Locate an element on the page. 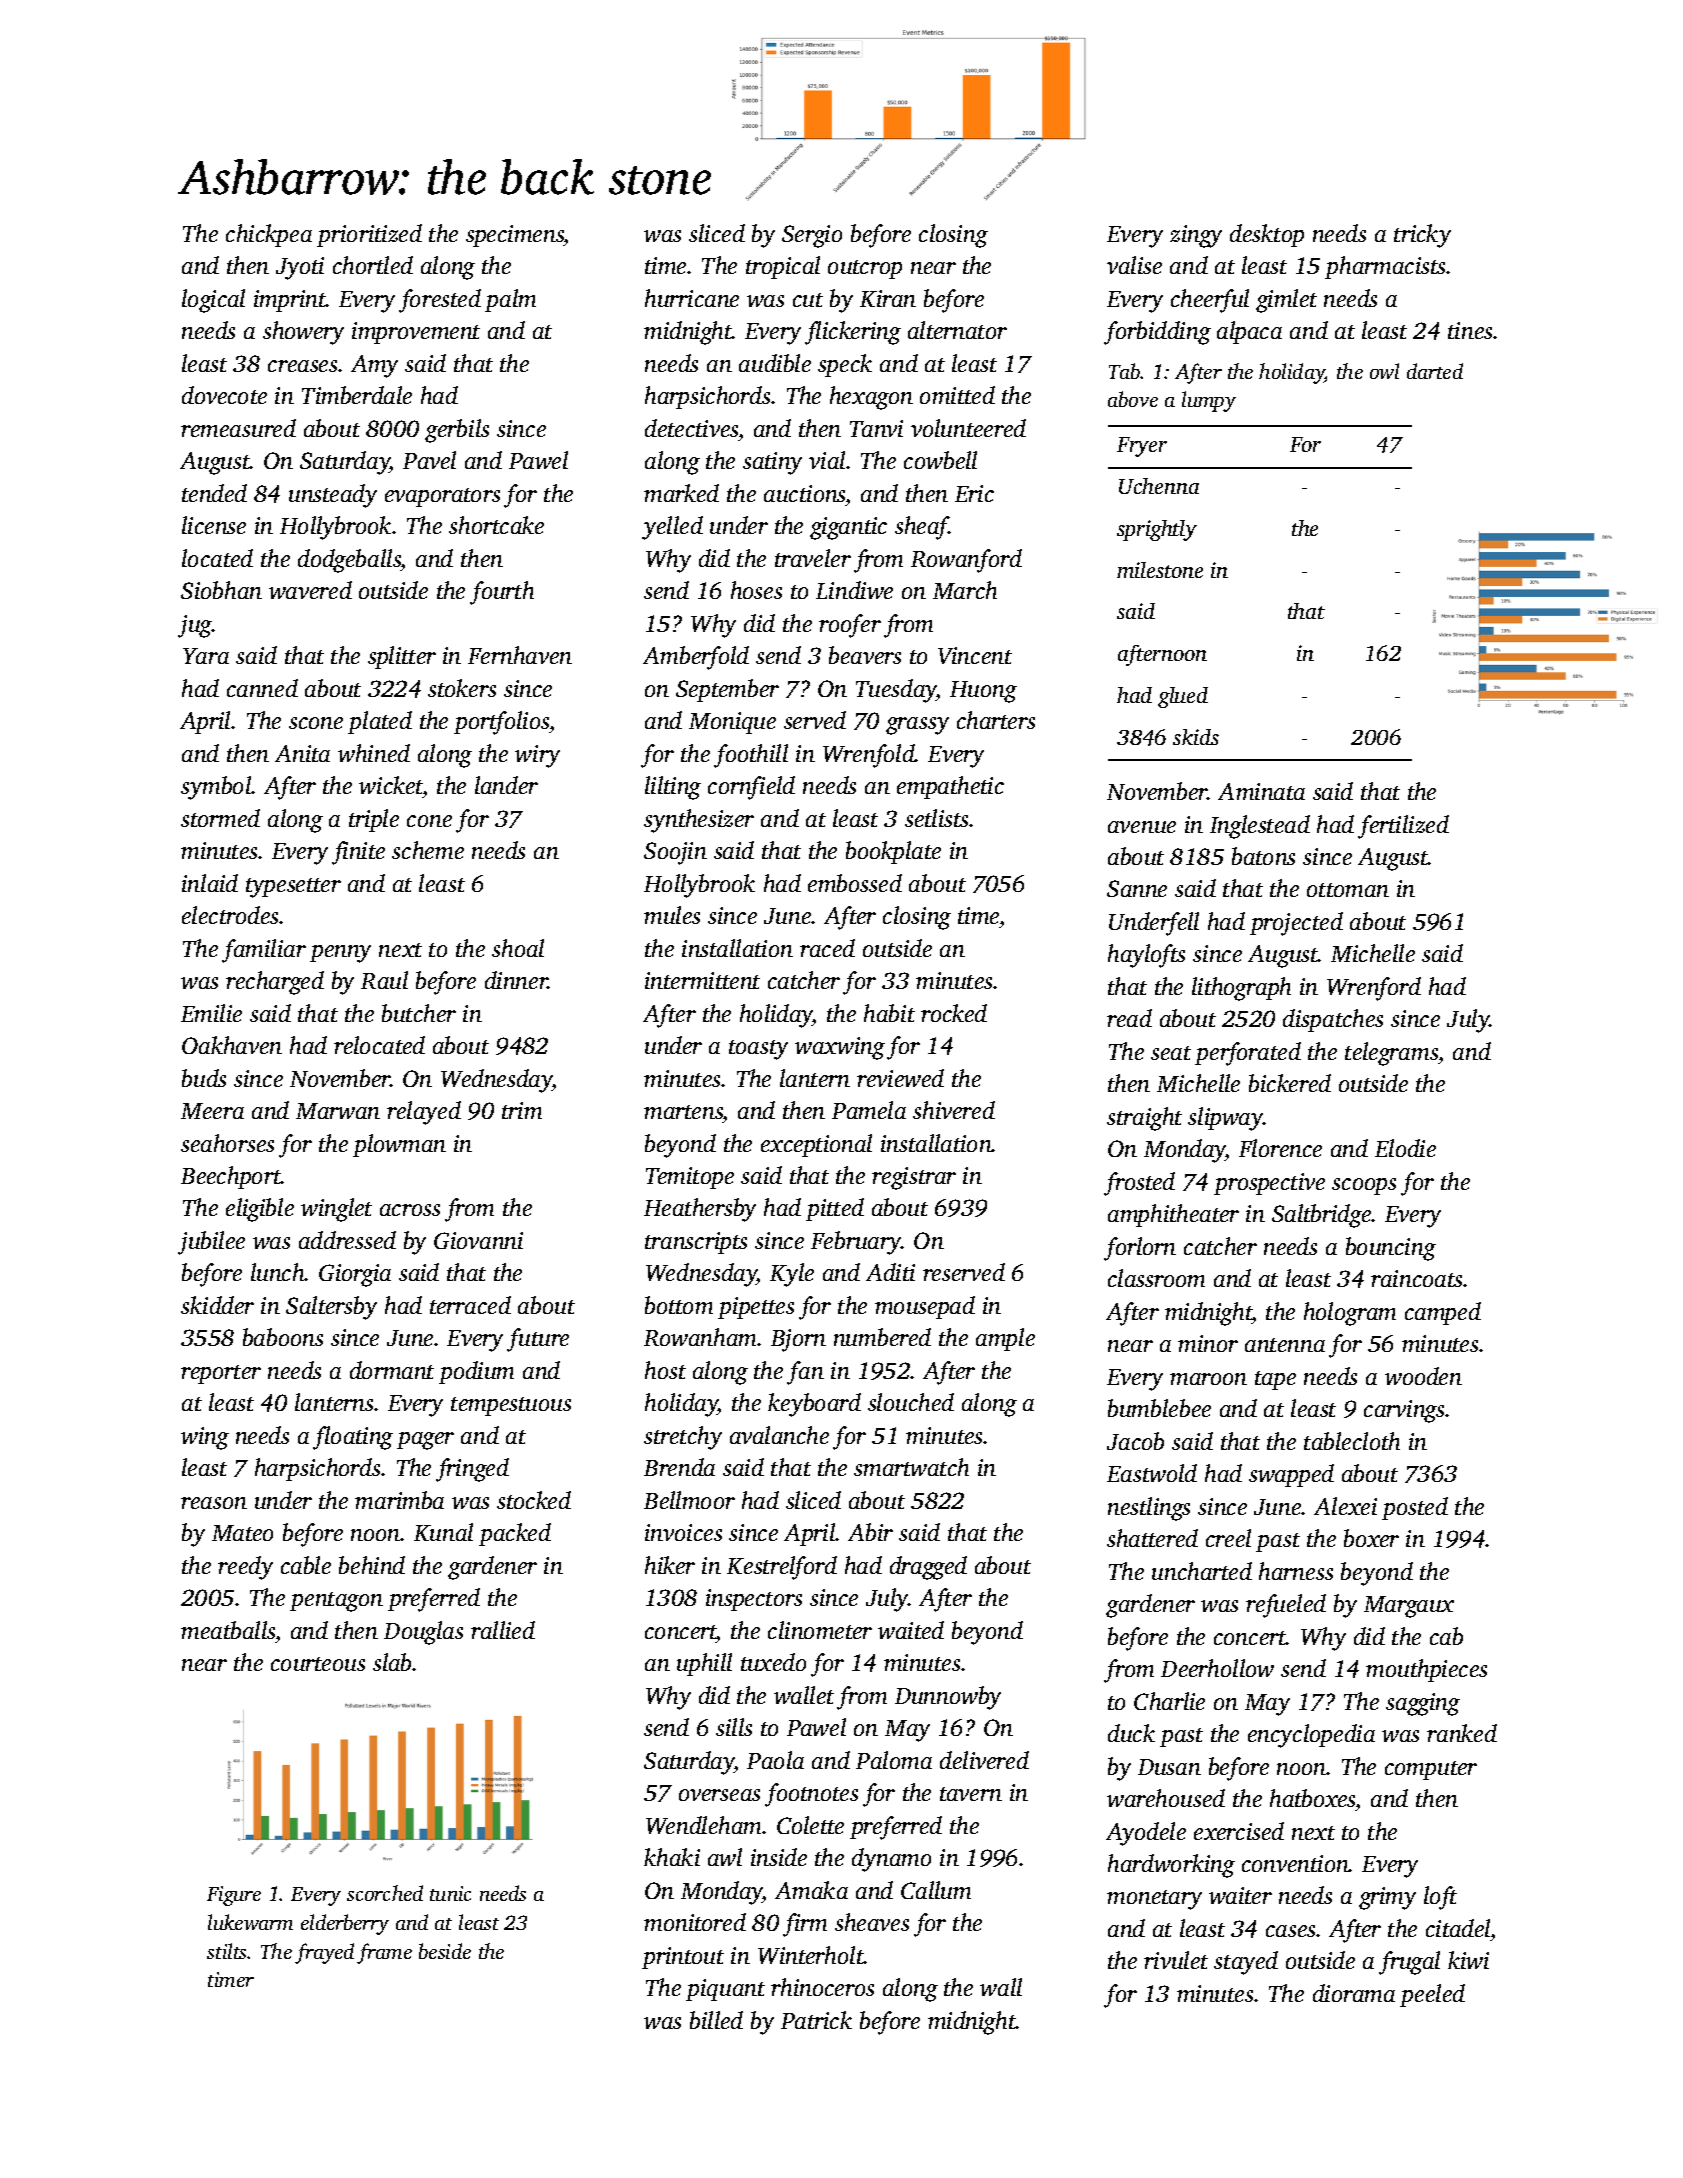 This image has width=1683, height=2178. Callum is located at coordinates (936, 1890).
